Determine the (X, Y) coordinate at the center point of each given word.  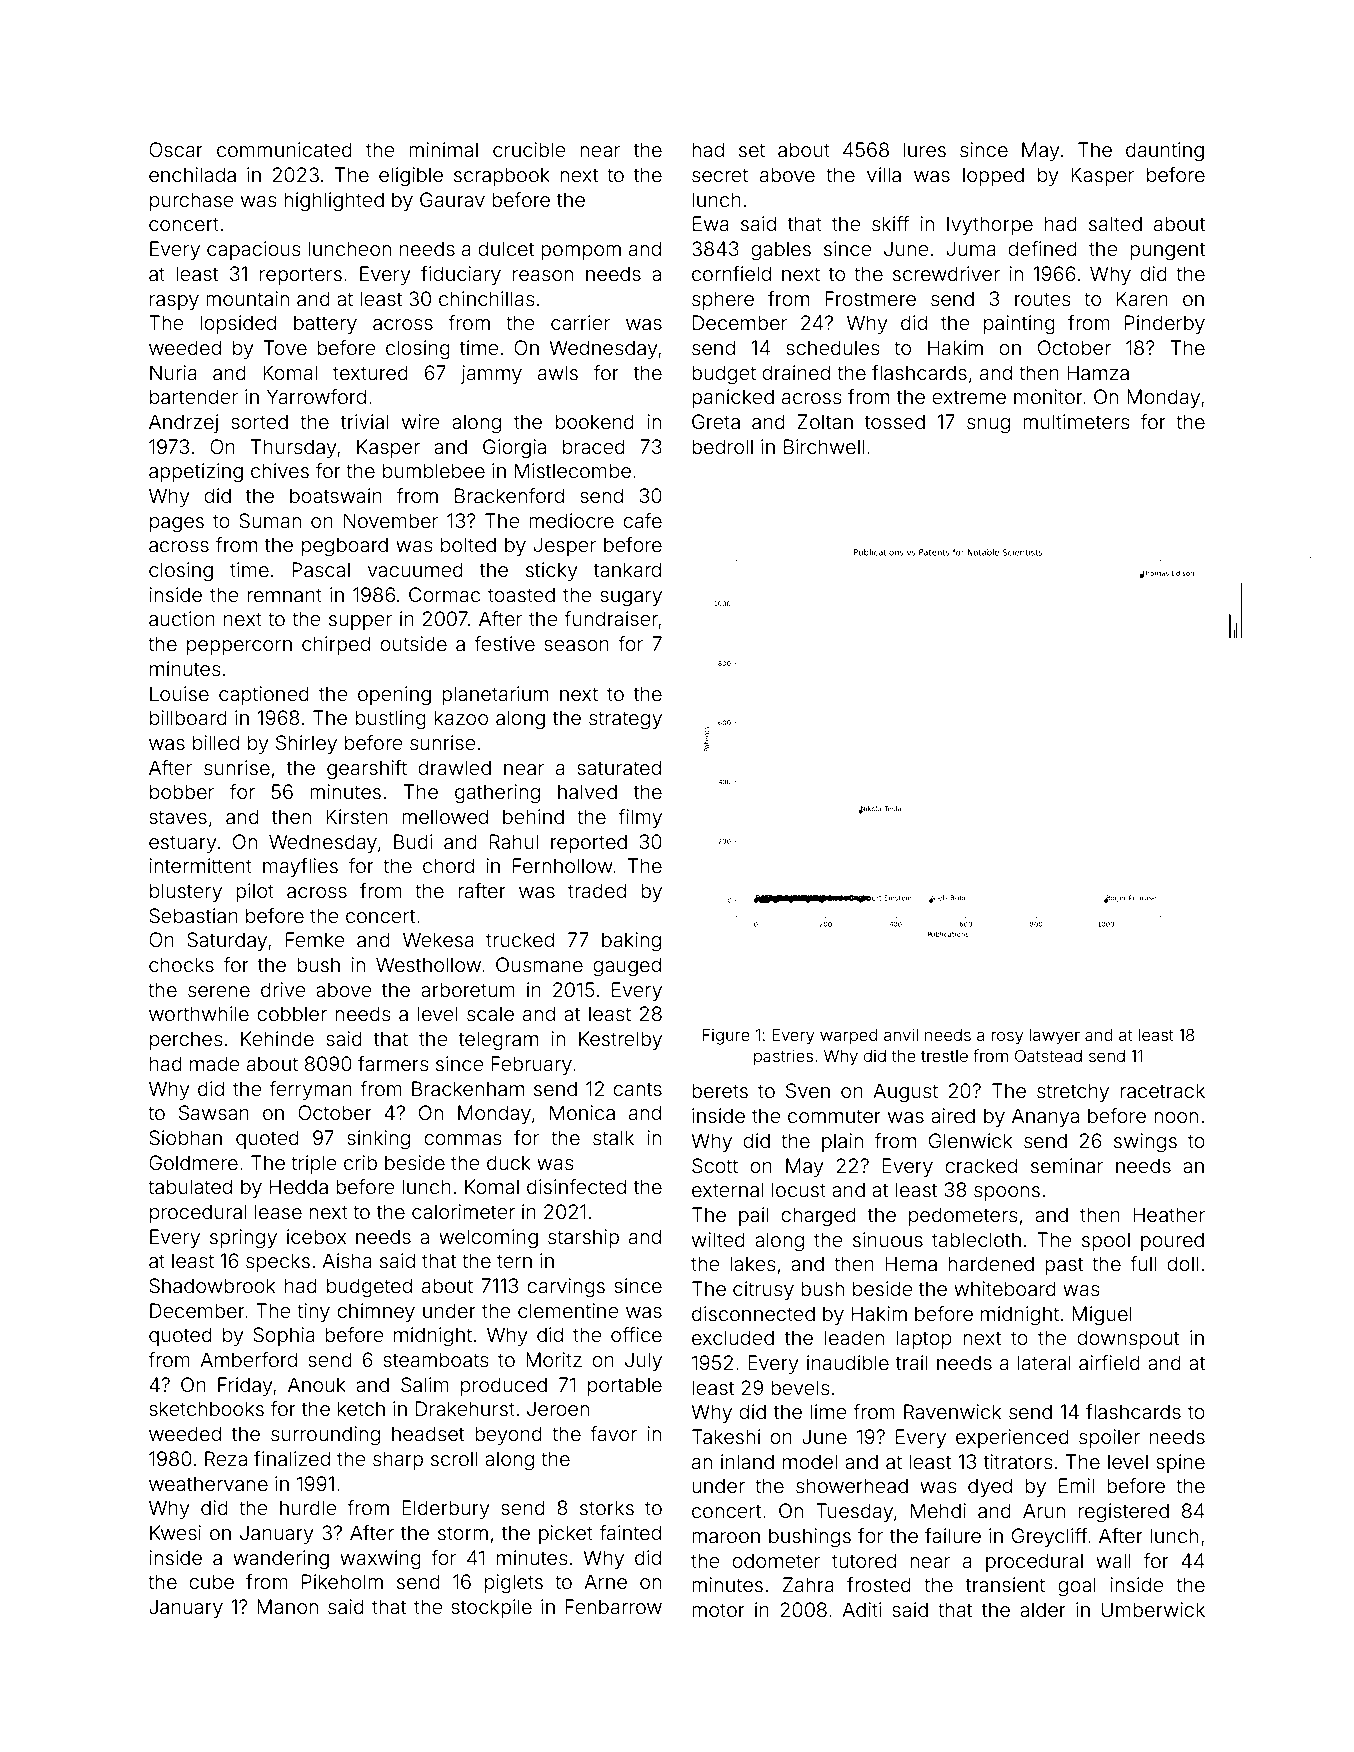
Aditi (862, 1609)
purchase (191, 201)
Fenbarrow (613, 1606)
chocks (181, 964)
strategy (625, 720)
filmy (640, 818)
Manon (287, 1606)
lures (924, 149)
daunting (1165, 152)
